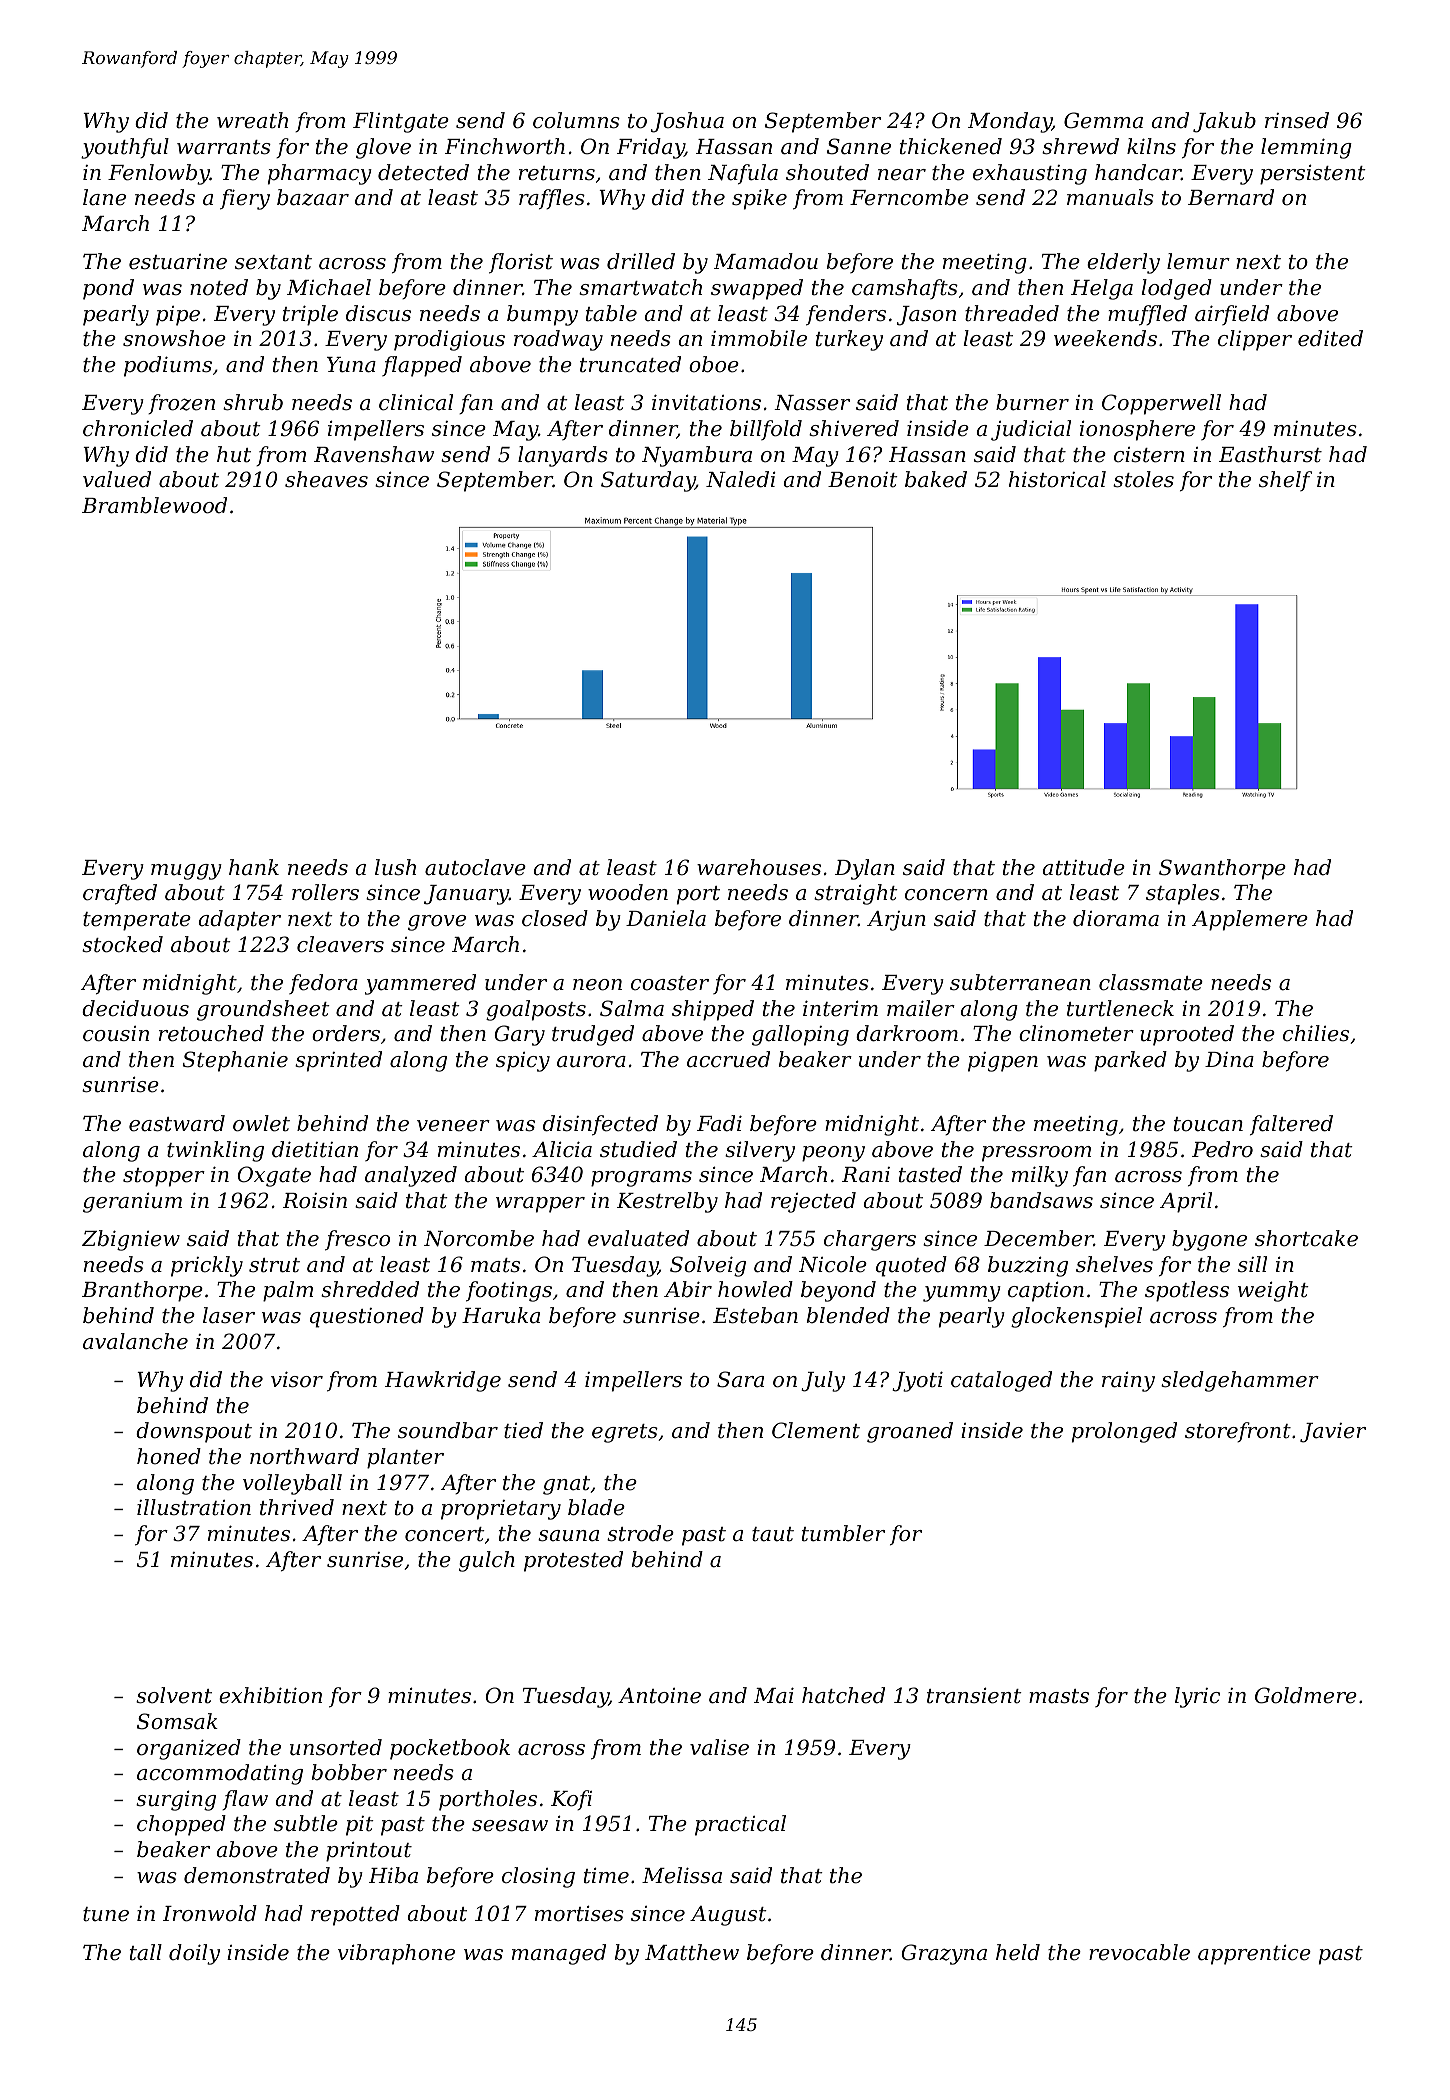  What do you see at coordinates (1143, 479) in the screenshot?
I see `stoles` at bounding box center [1143, 479].
